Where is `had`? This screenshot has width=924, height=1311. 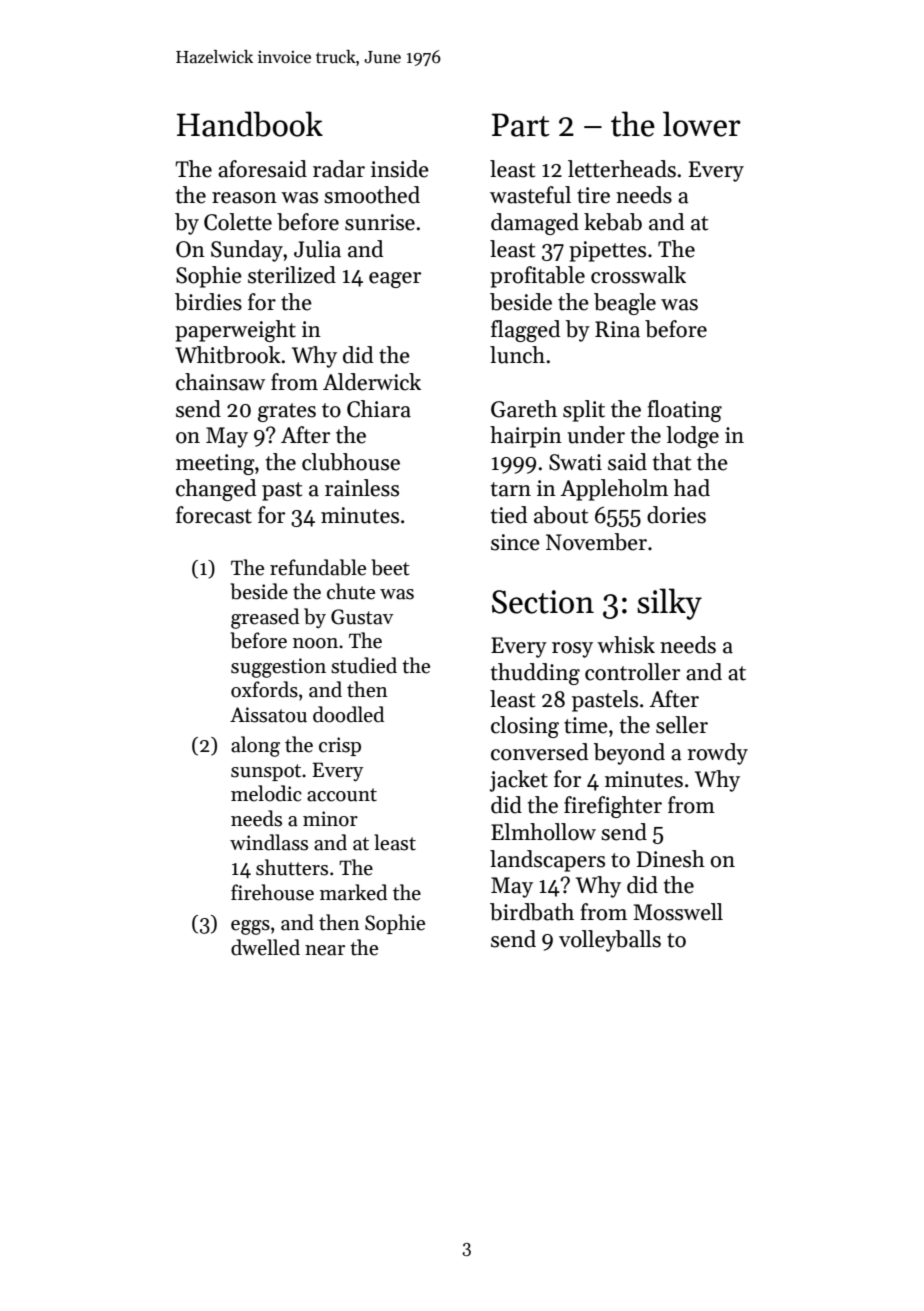 had is located at coordinates (692, 488).
